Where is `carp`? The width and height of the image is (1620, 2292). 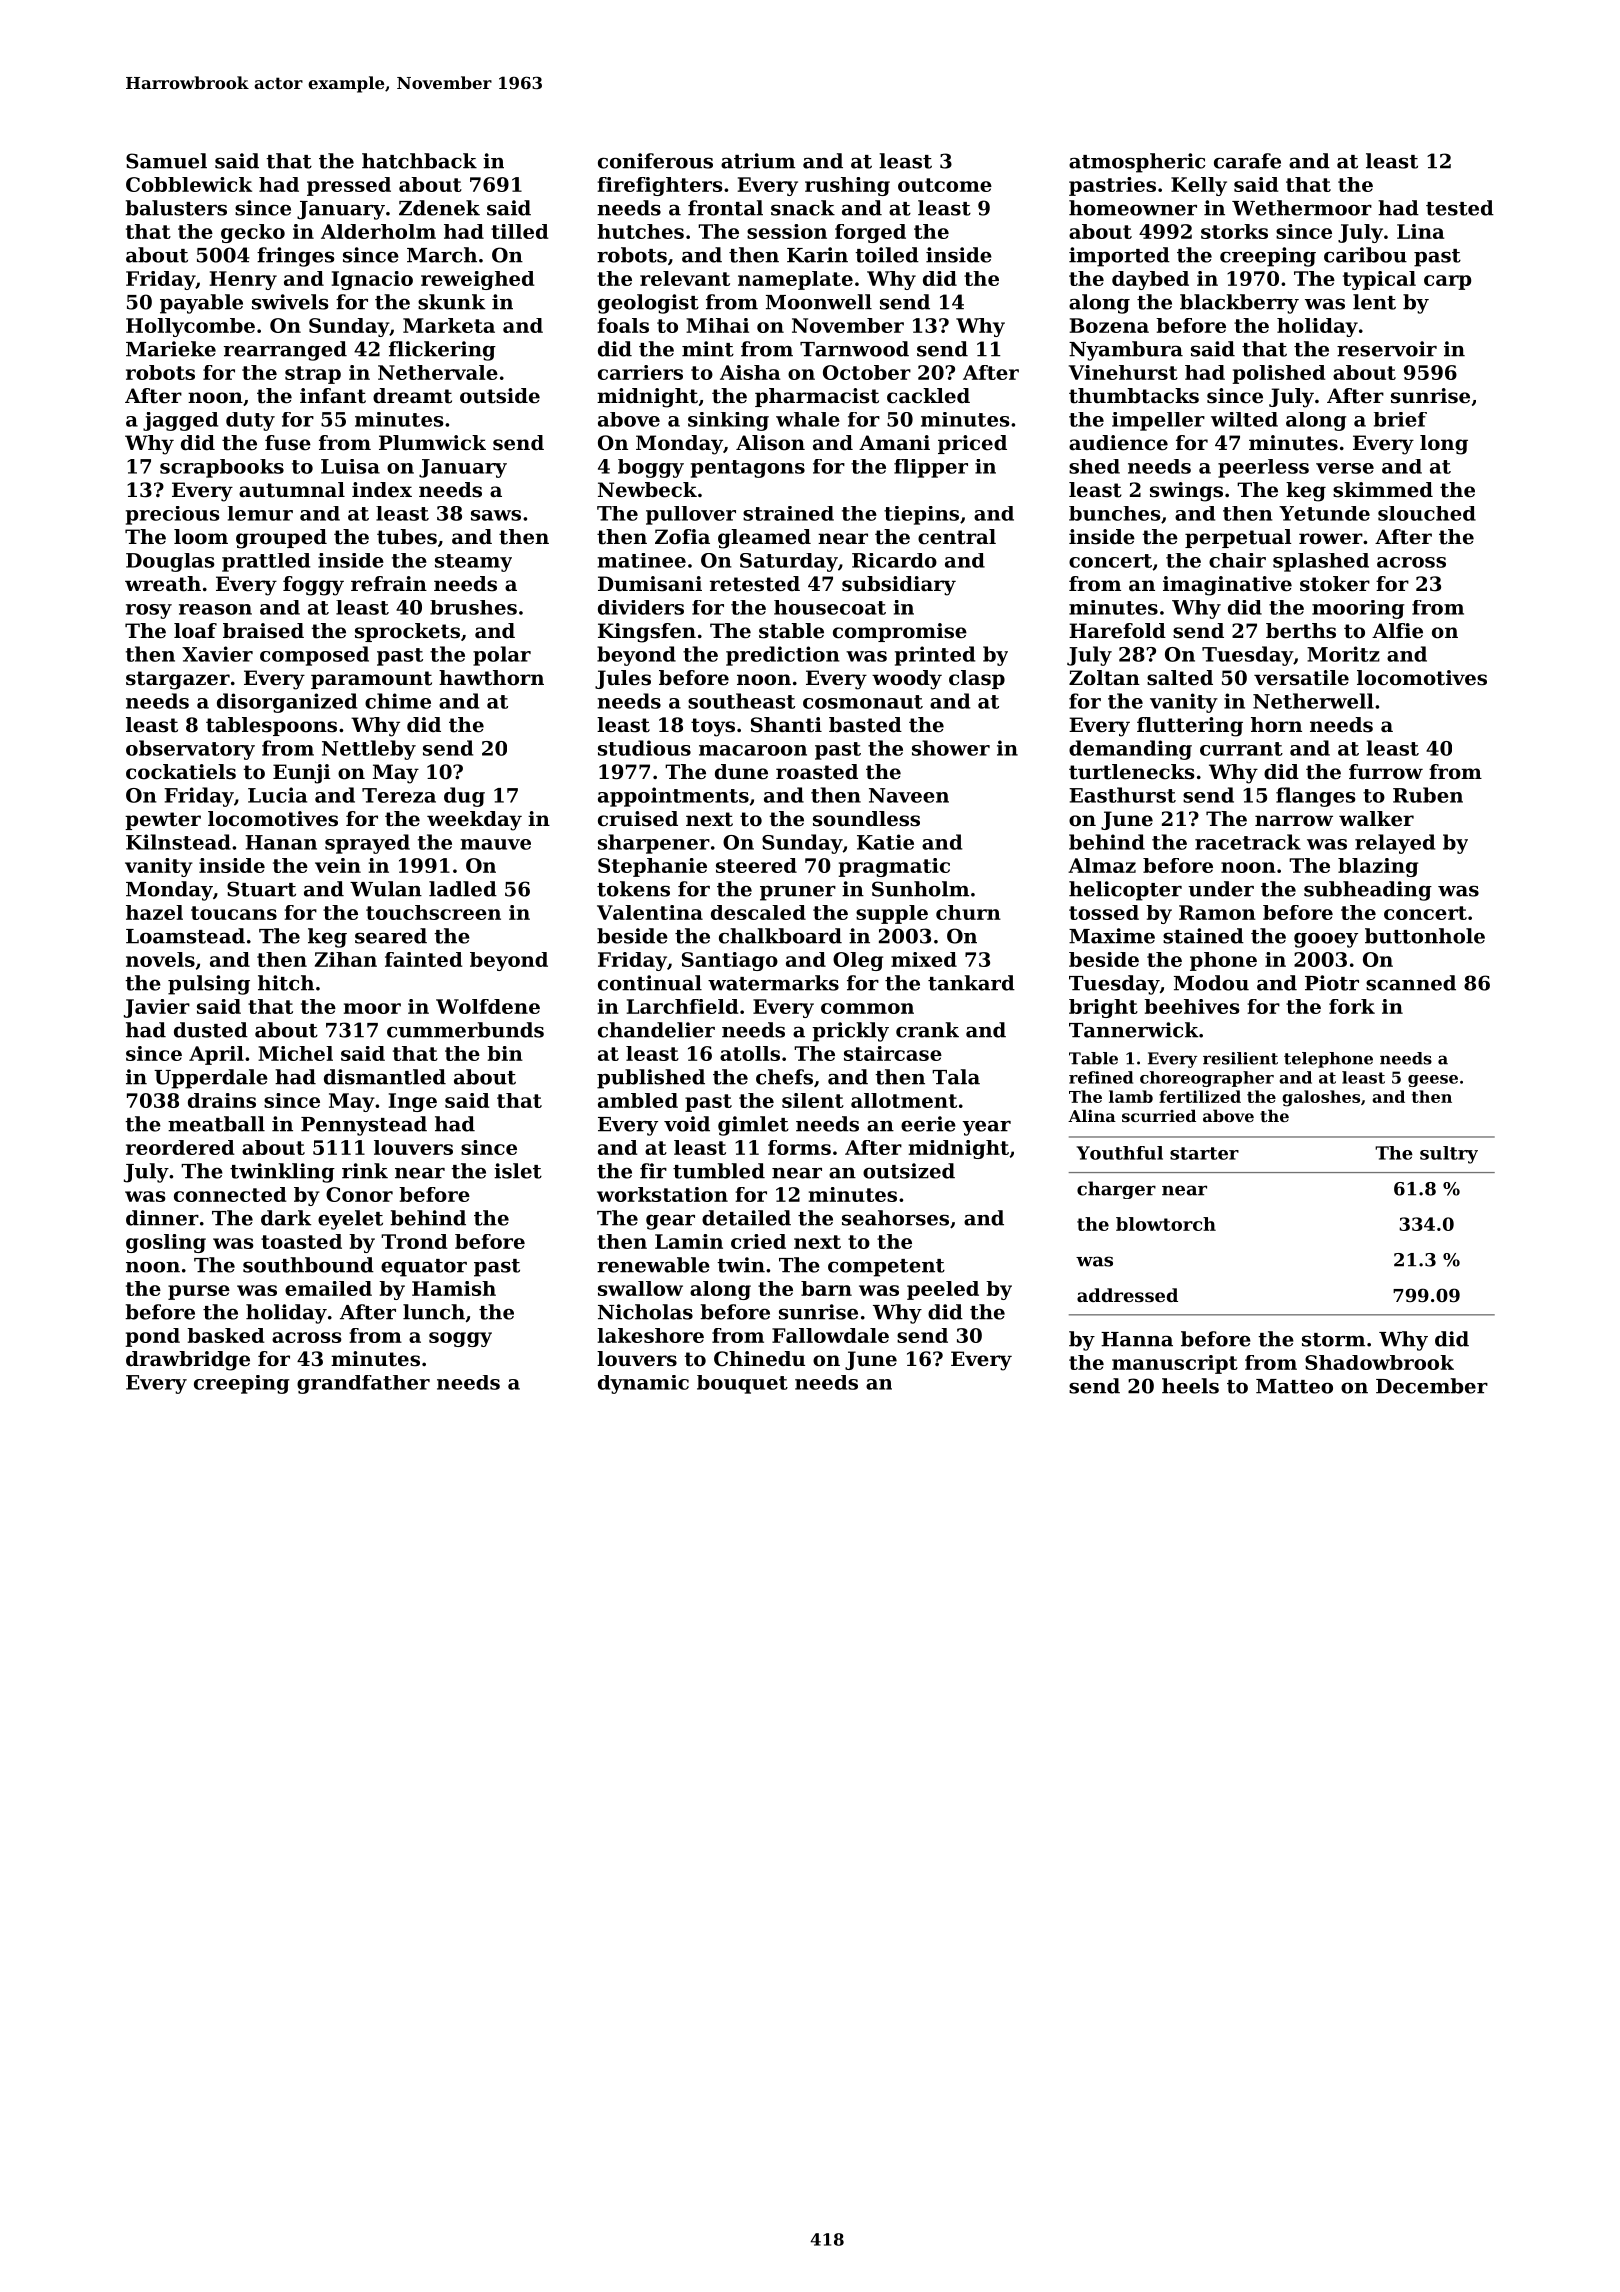
carp is located at coordinates (1447, 282).
